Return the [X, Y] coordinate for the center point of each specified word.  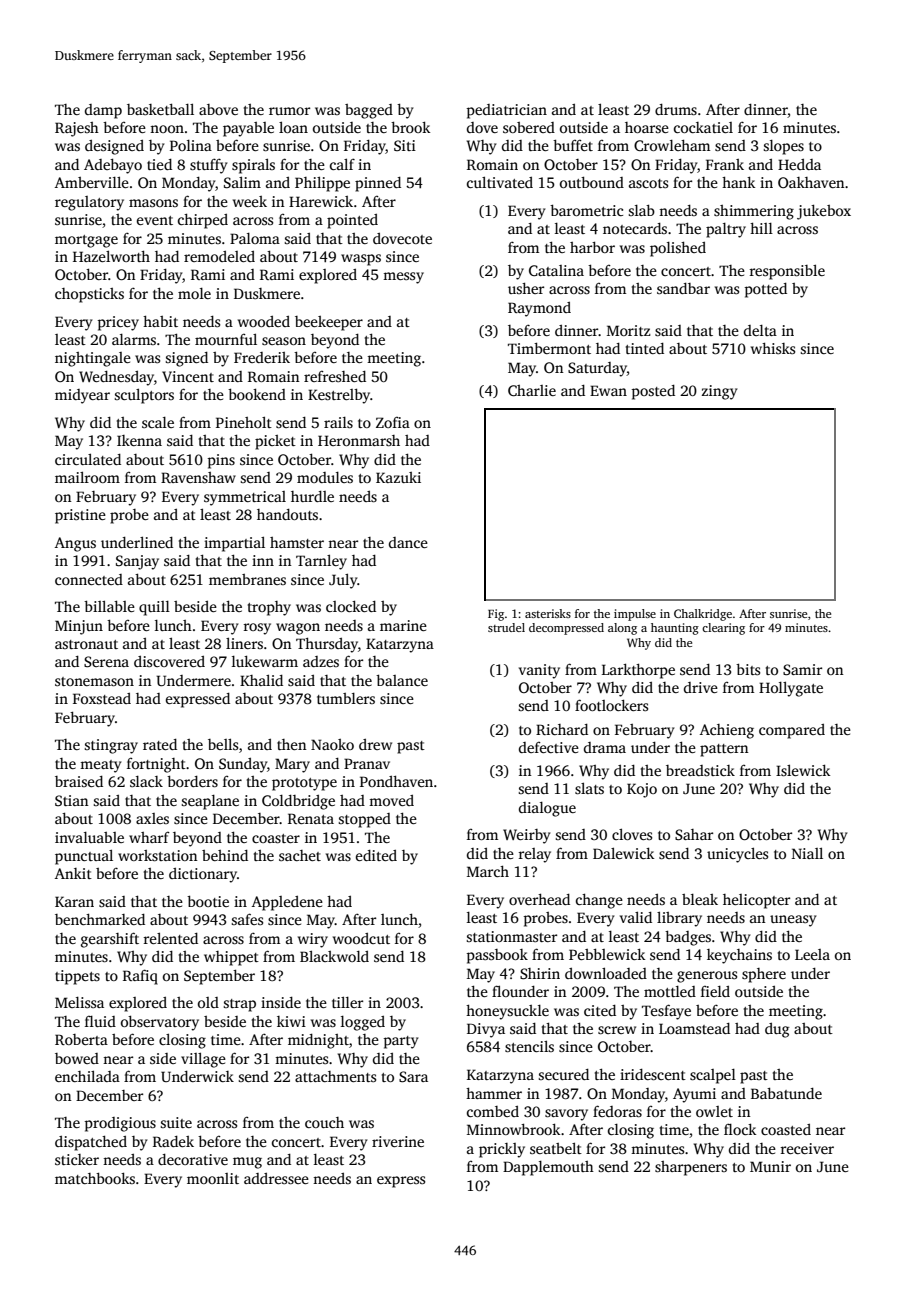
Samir [802, 669]
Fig [496, 615]
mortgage [86, 241]
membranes [247, 579]
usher [526, 288]
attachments [335, 1076]
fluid [100, 1021]
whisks [773, 348]
